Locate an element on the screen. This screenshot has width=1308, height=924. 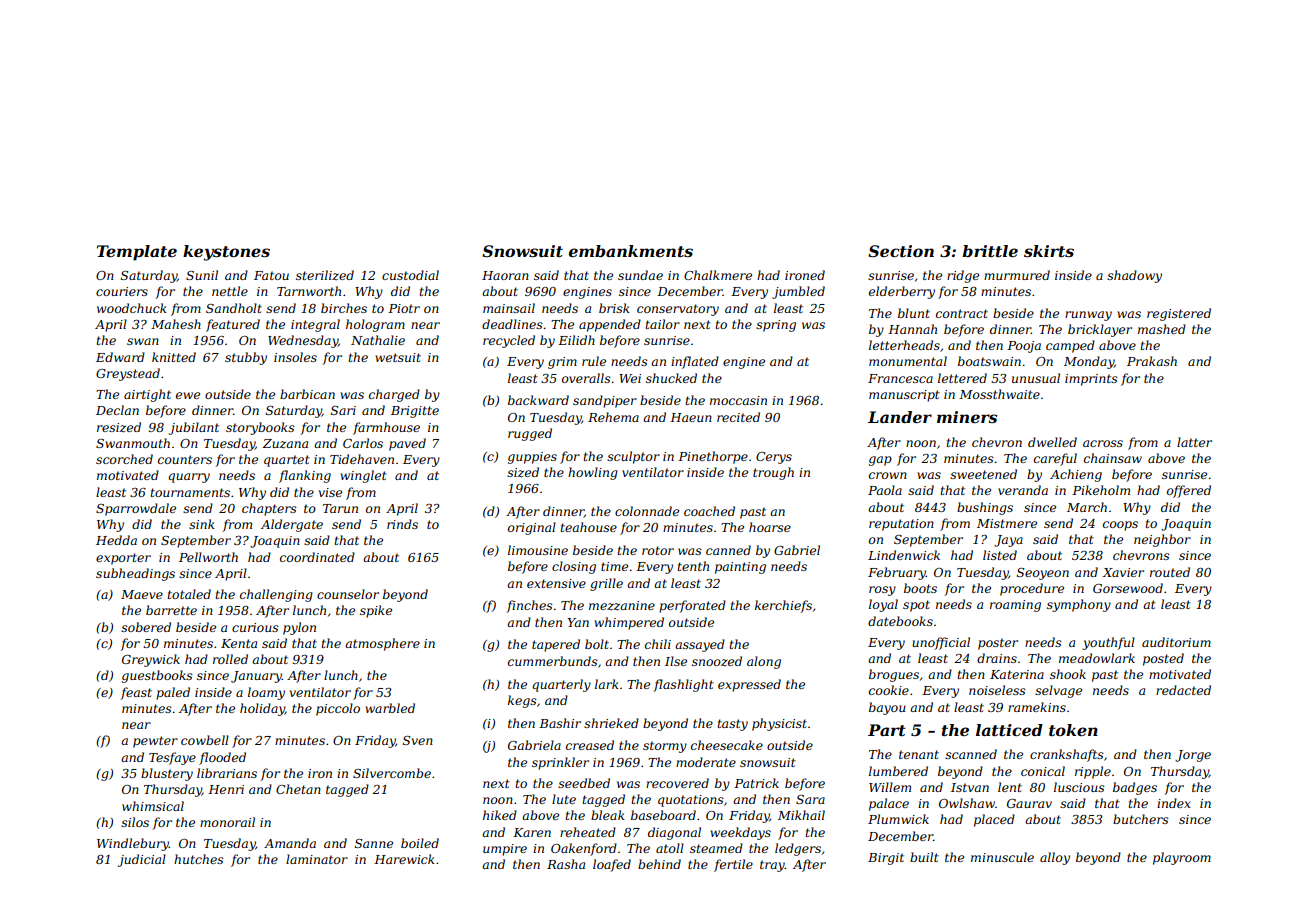
Haoran is located at coordinates (505, 275).
